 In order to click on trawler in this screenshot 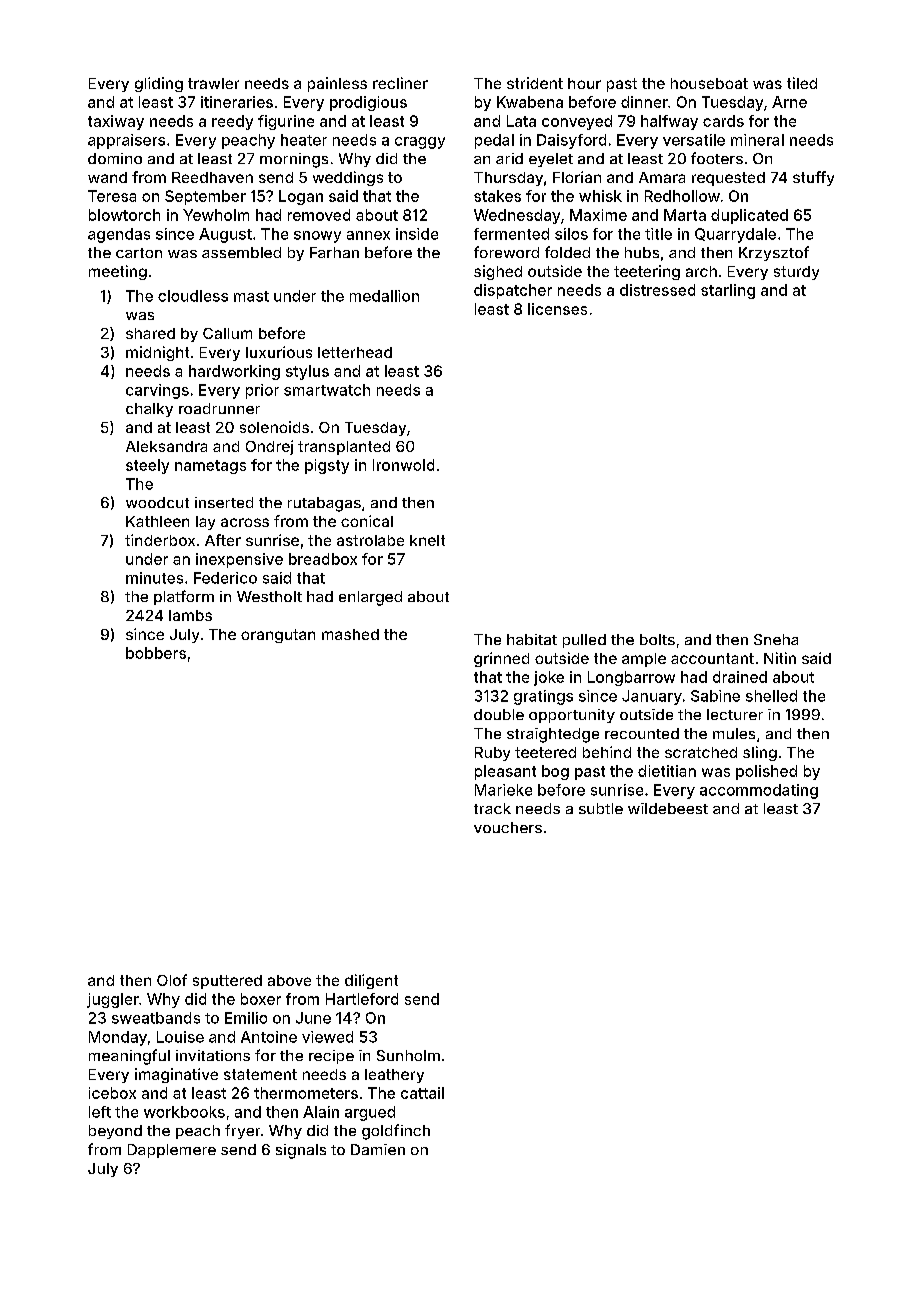, I will do `click(213, 83)`.
